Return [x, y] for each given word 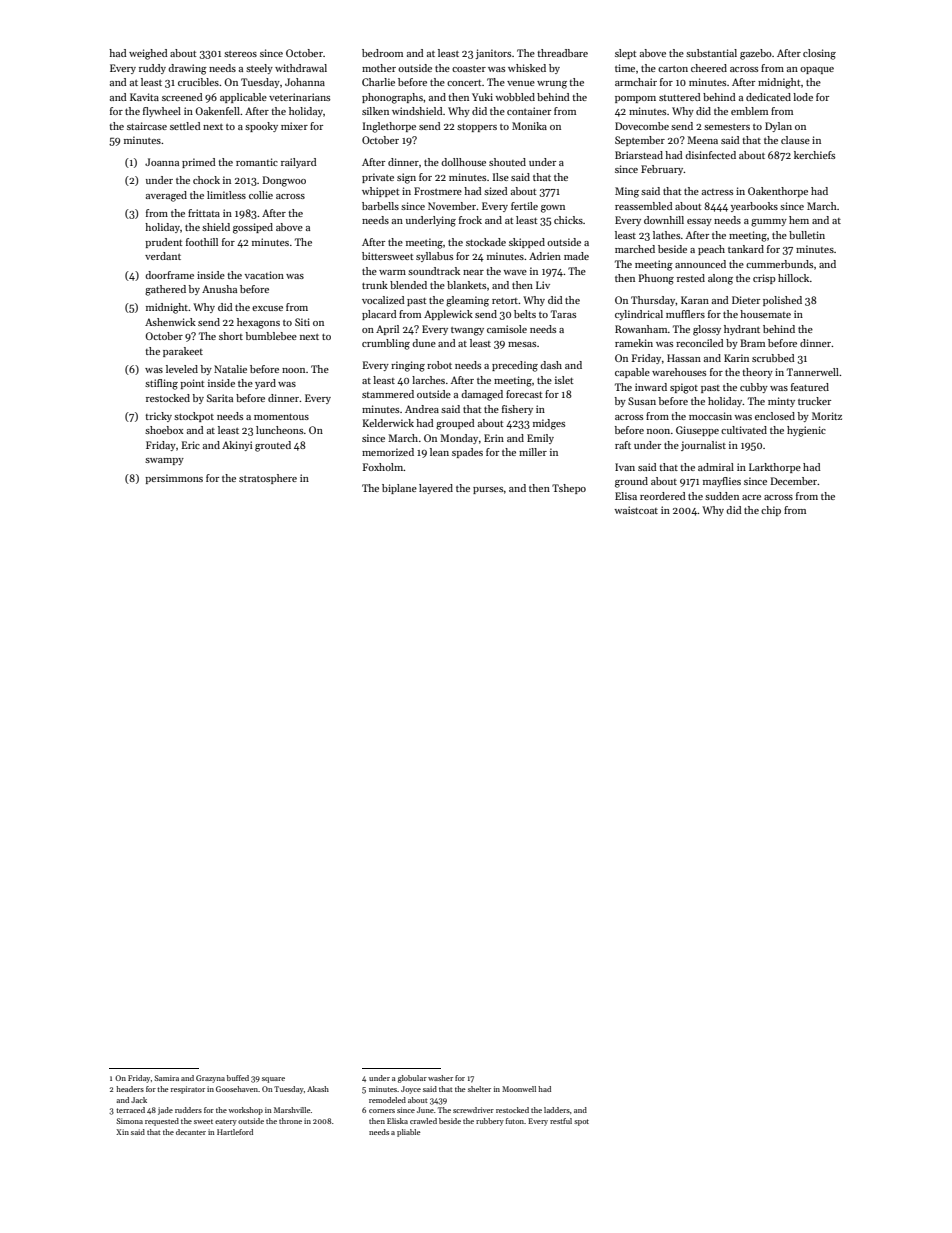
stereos [240, 54]
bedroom [382, 53]
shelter [479, 1089]
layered [436, 489]
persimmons [174, 479]
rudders [188, 1110]
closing [819, 54]
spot [581, 1122]
